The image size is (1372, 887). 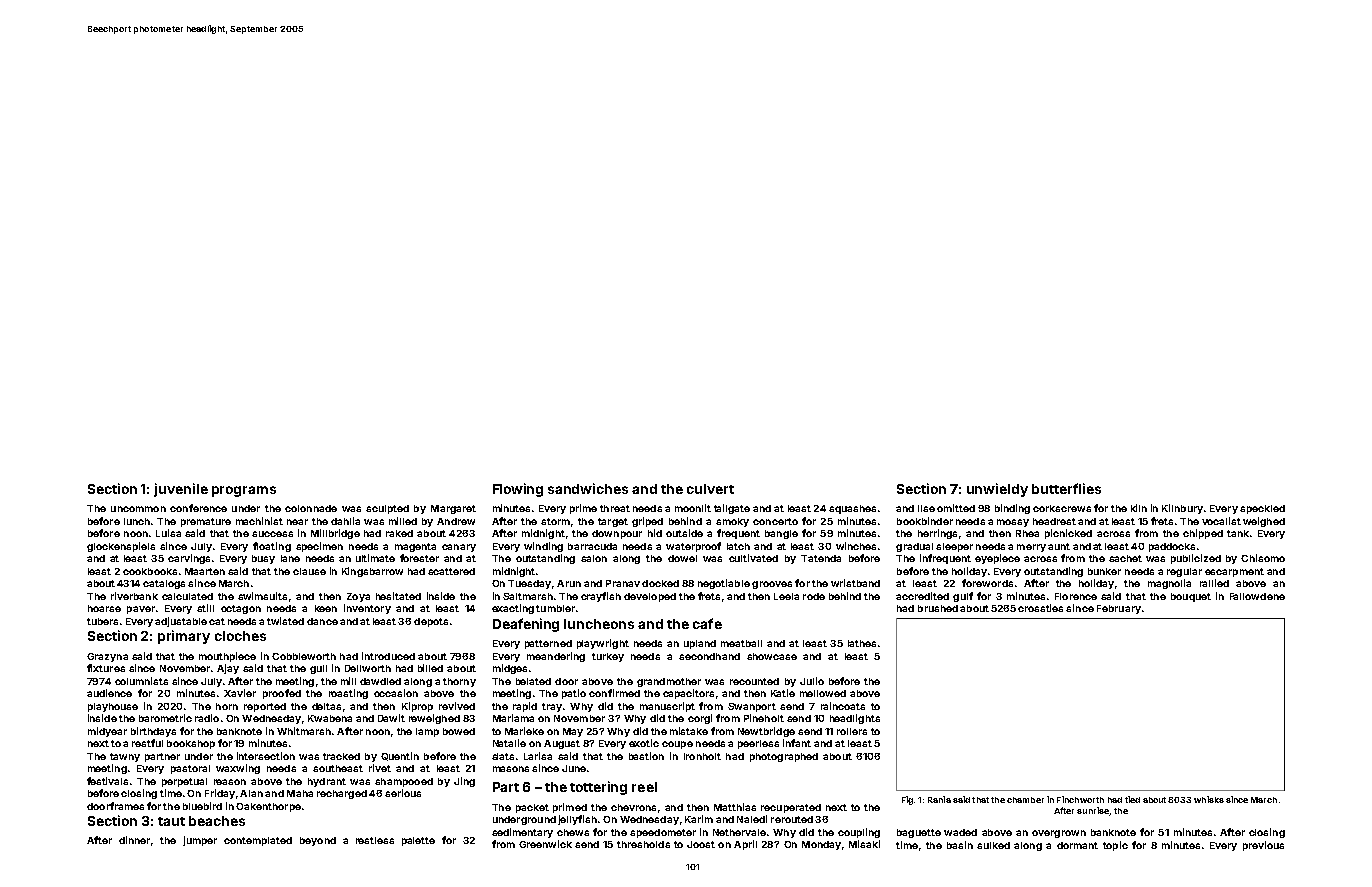 What do you see at coordinates (191, 744) in the image?
I see `bookshop` at bounding box center [191, 744].
